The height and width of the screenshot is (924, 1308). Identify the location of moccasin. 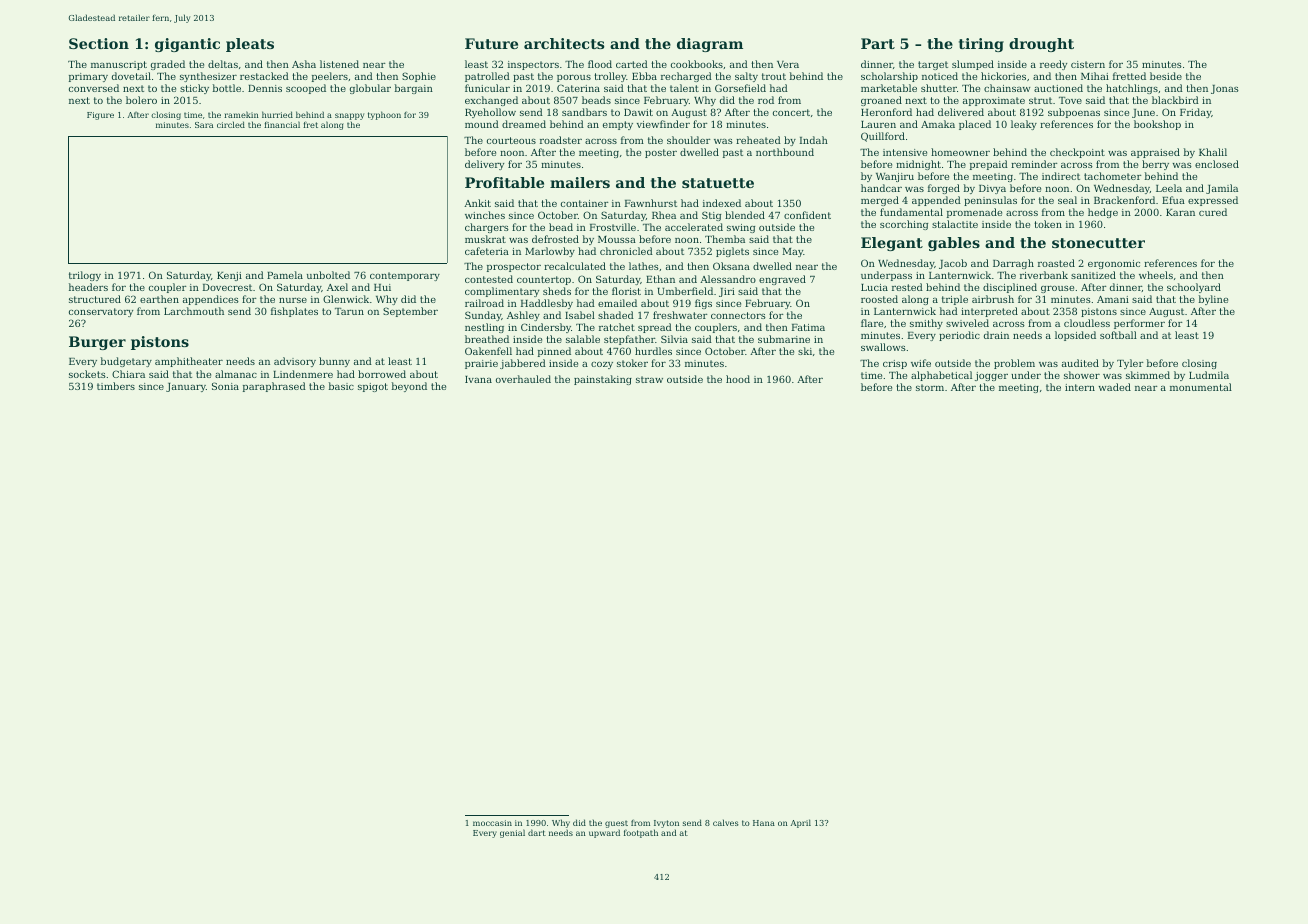
(492, 823).
